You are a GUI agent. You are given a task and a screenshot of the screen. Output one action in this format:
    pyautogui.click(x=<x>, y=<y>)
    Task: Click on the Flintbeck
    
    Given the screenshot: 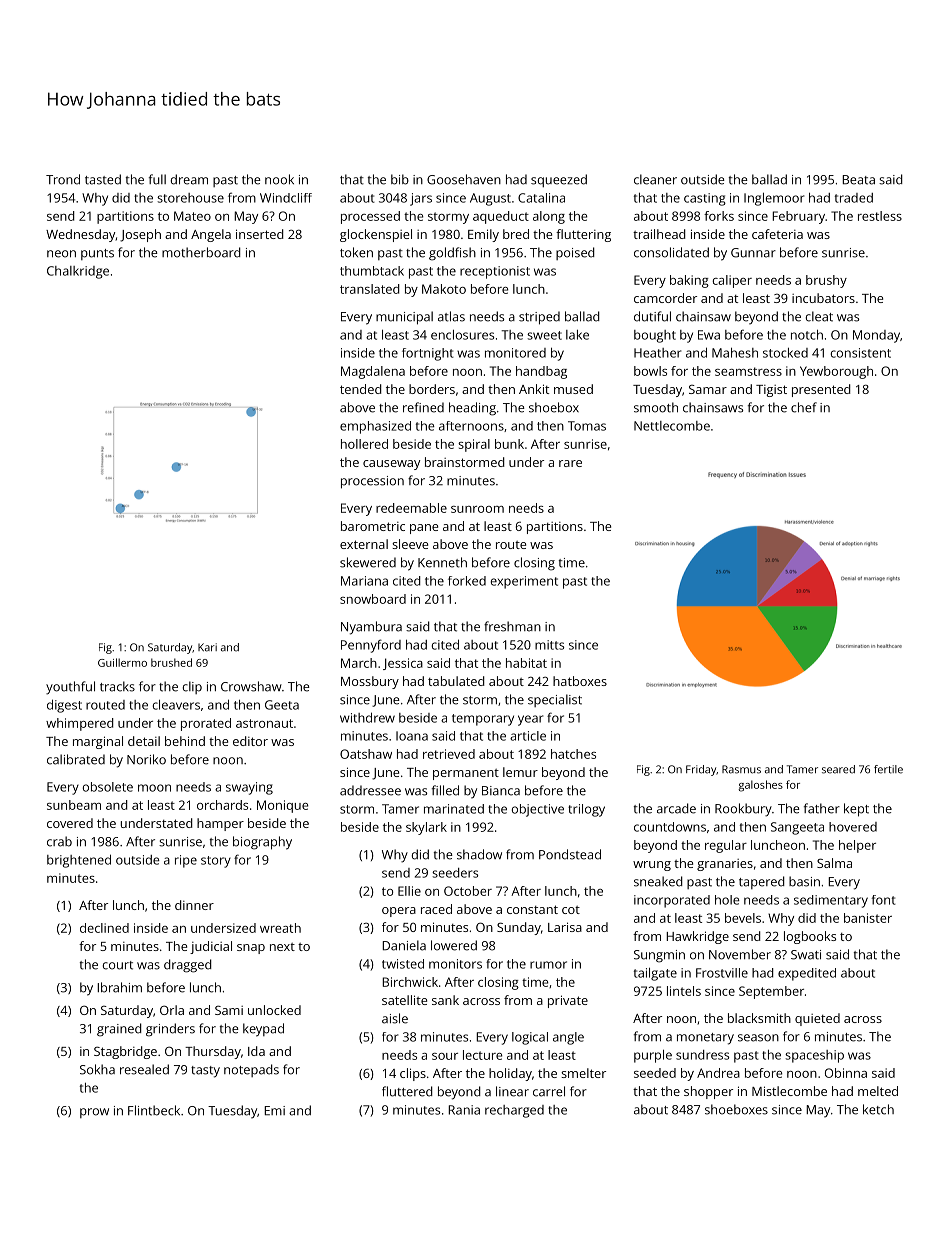 What is the action you would take?
    pyautogui.click(x=154, y=1110)
